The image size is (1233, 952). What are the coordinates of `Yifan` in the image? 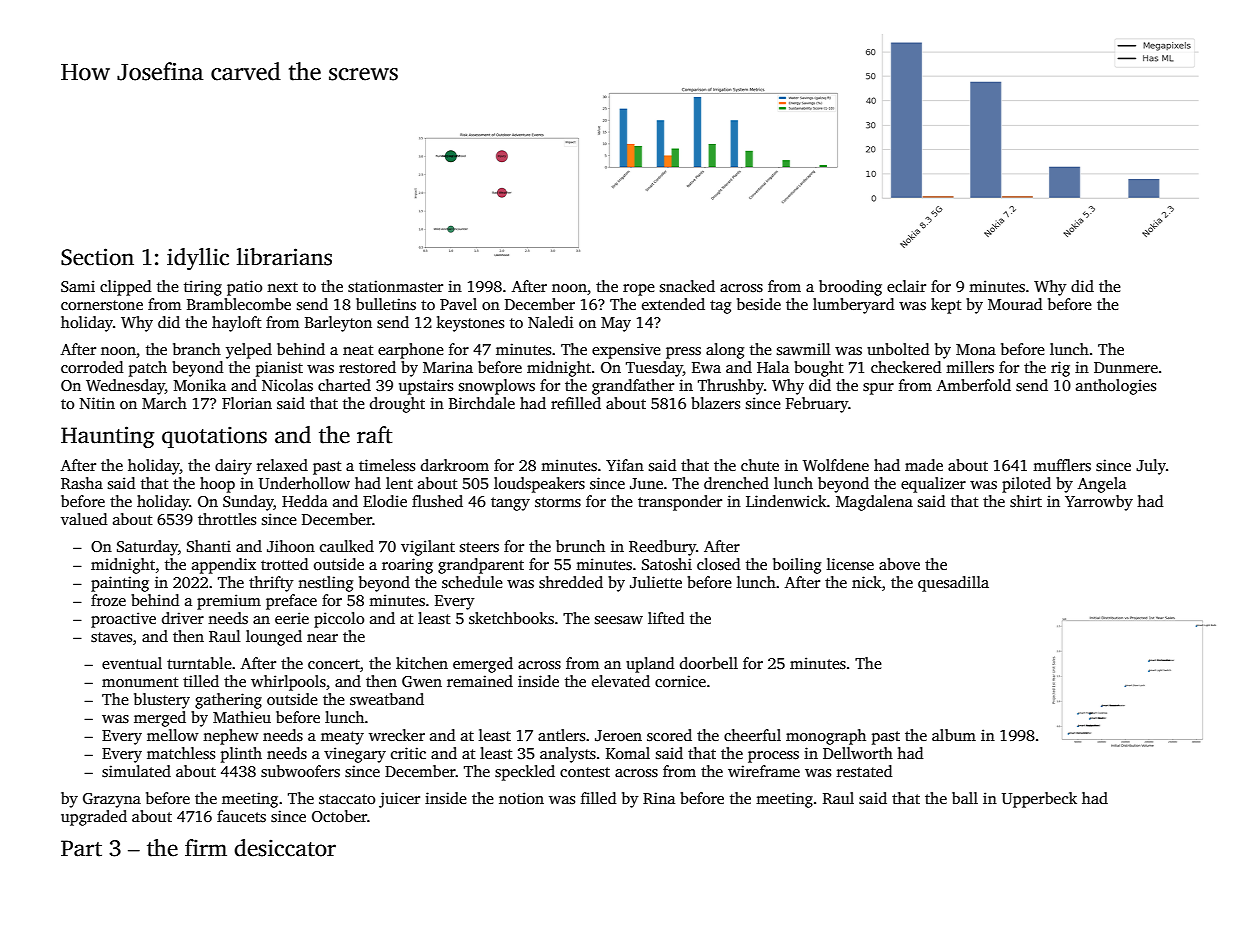 It's located at (625, 465).
